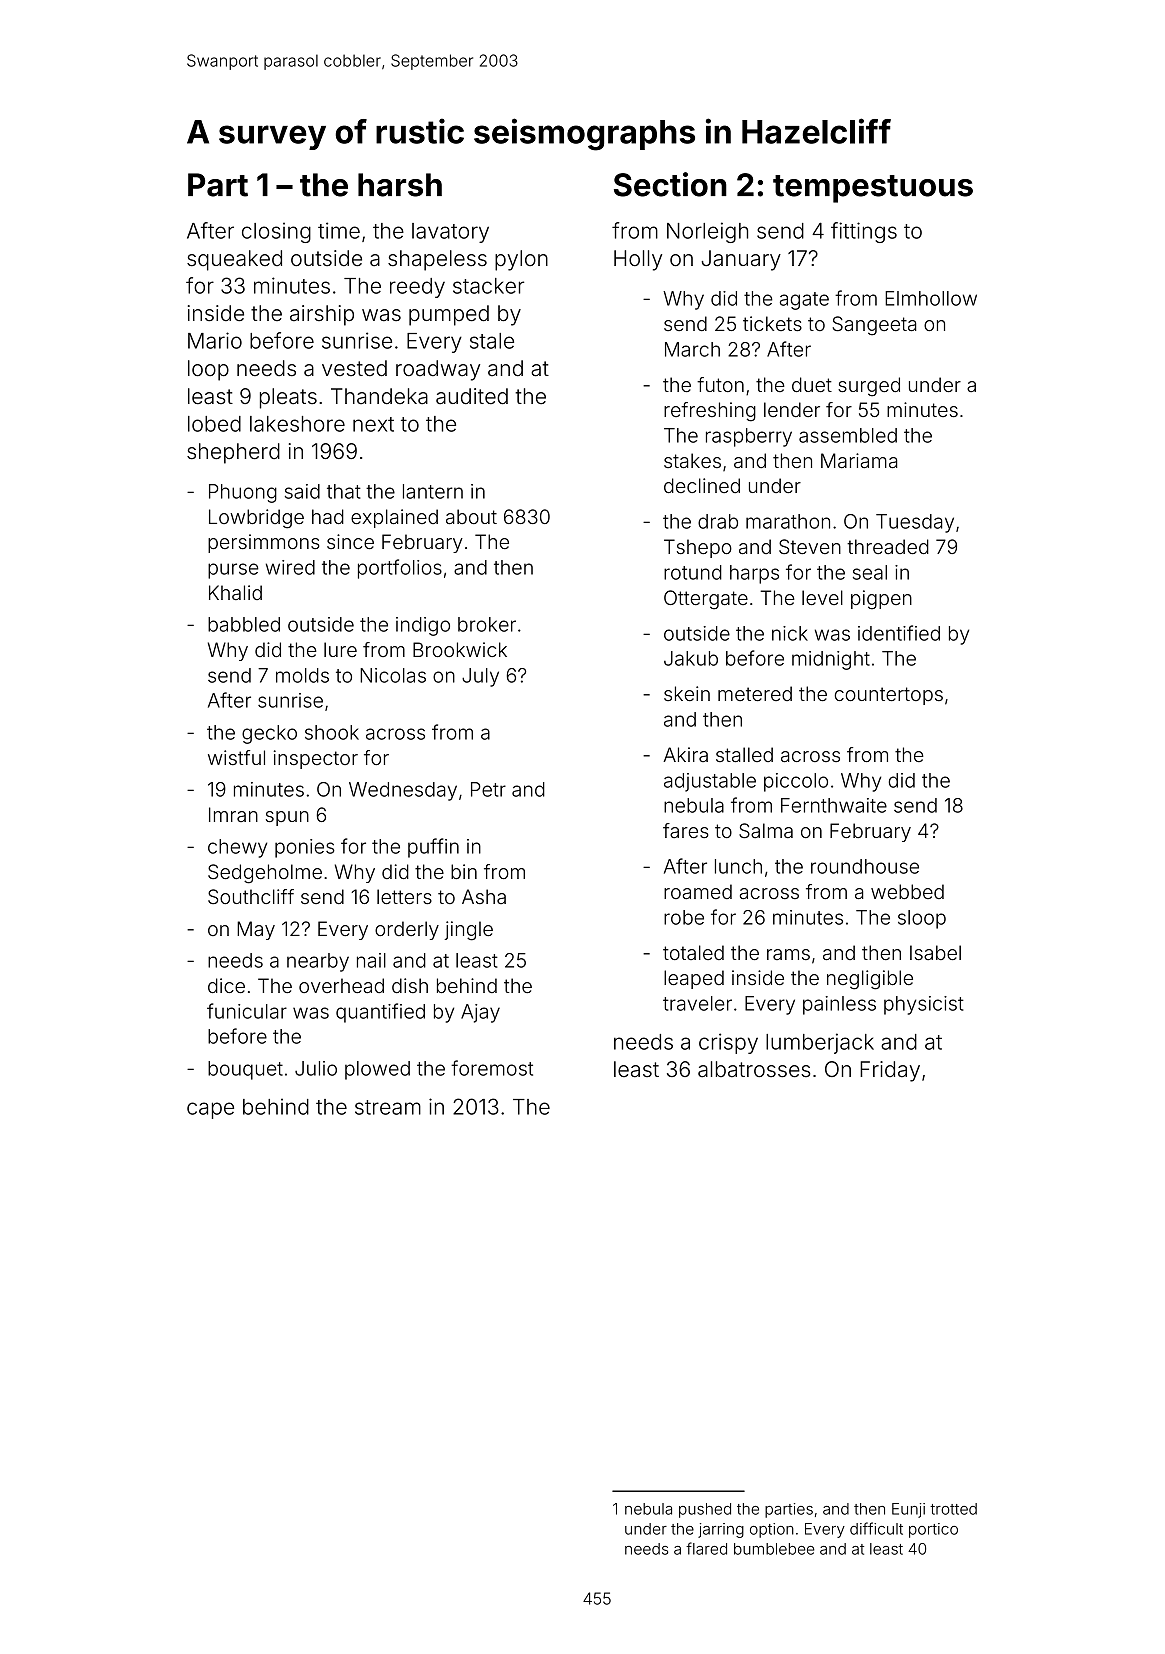 This screenshot has width=1165, height=1654. I want to click on trotted, so click(953, 1509).
